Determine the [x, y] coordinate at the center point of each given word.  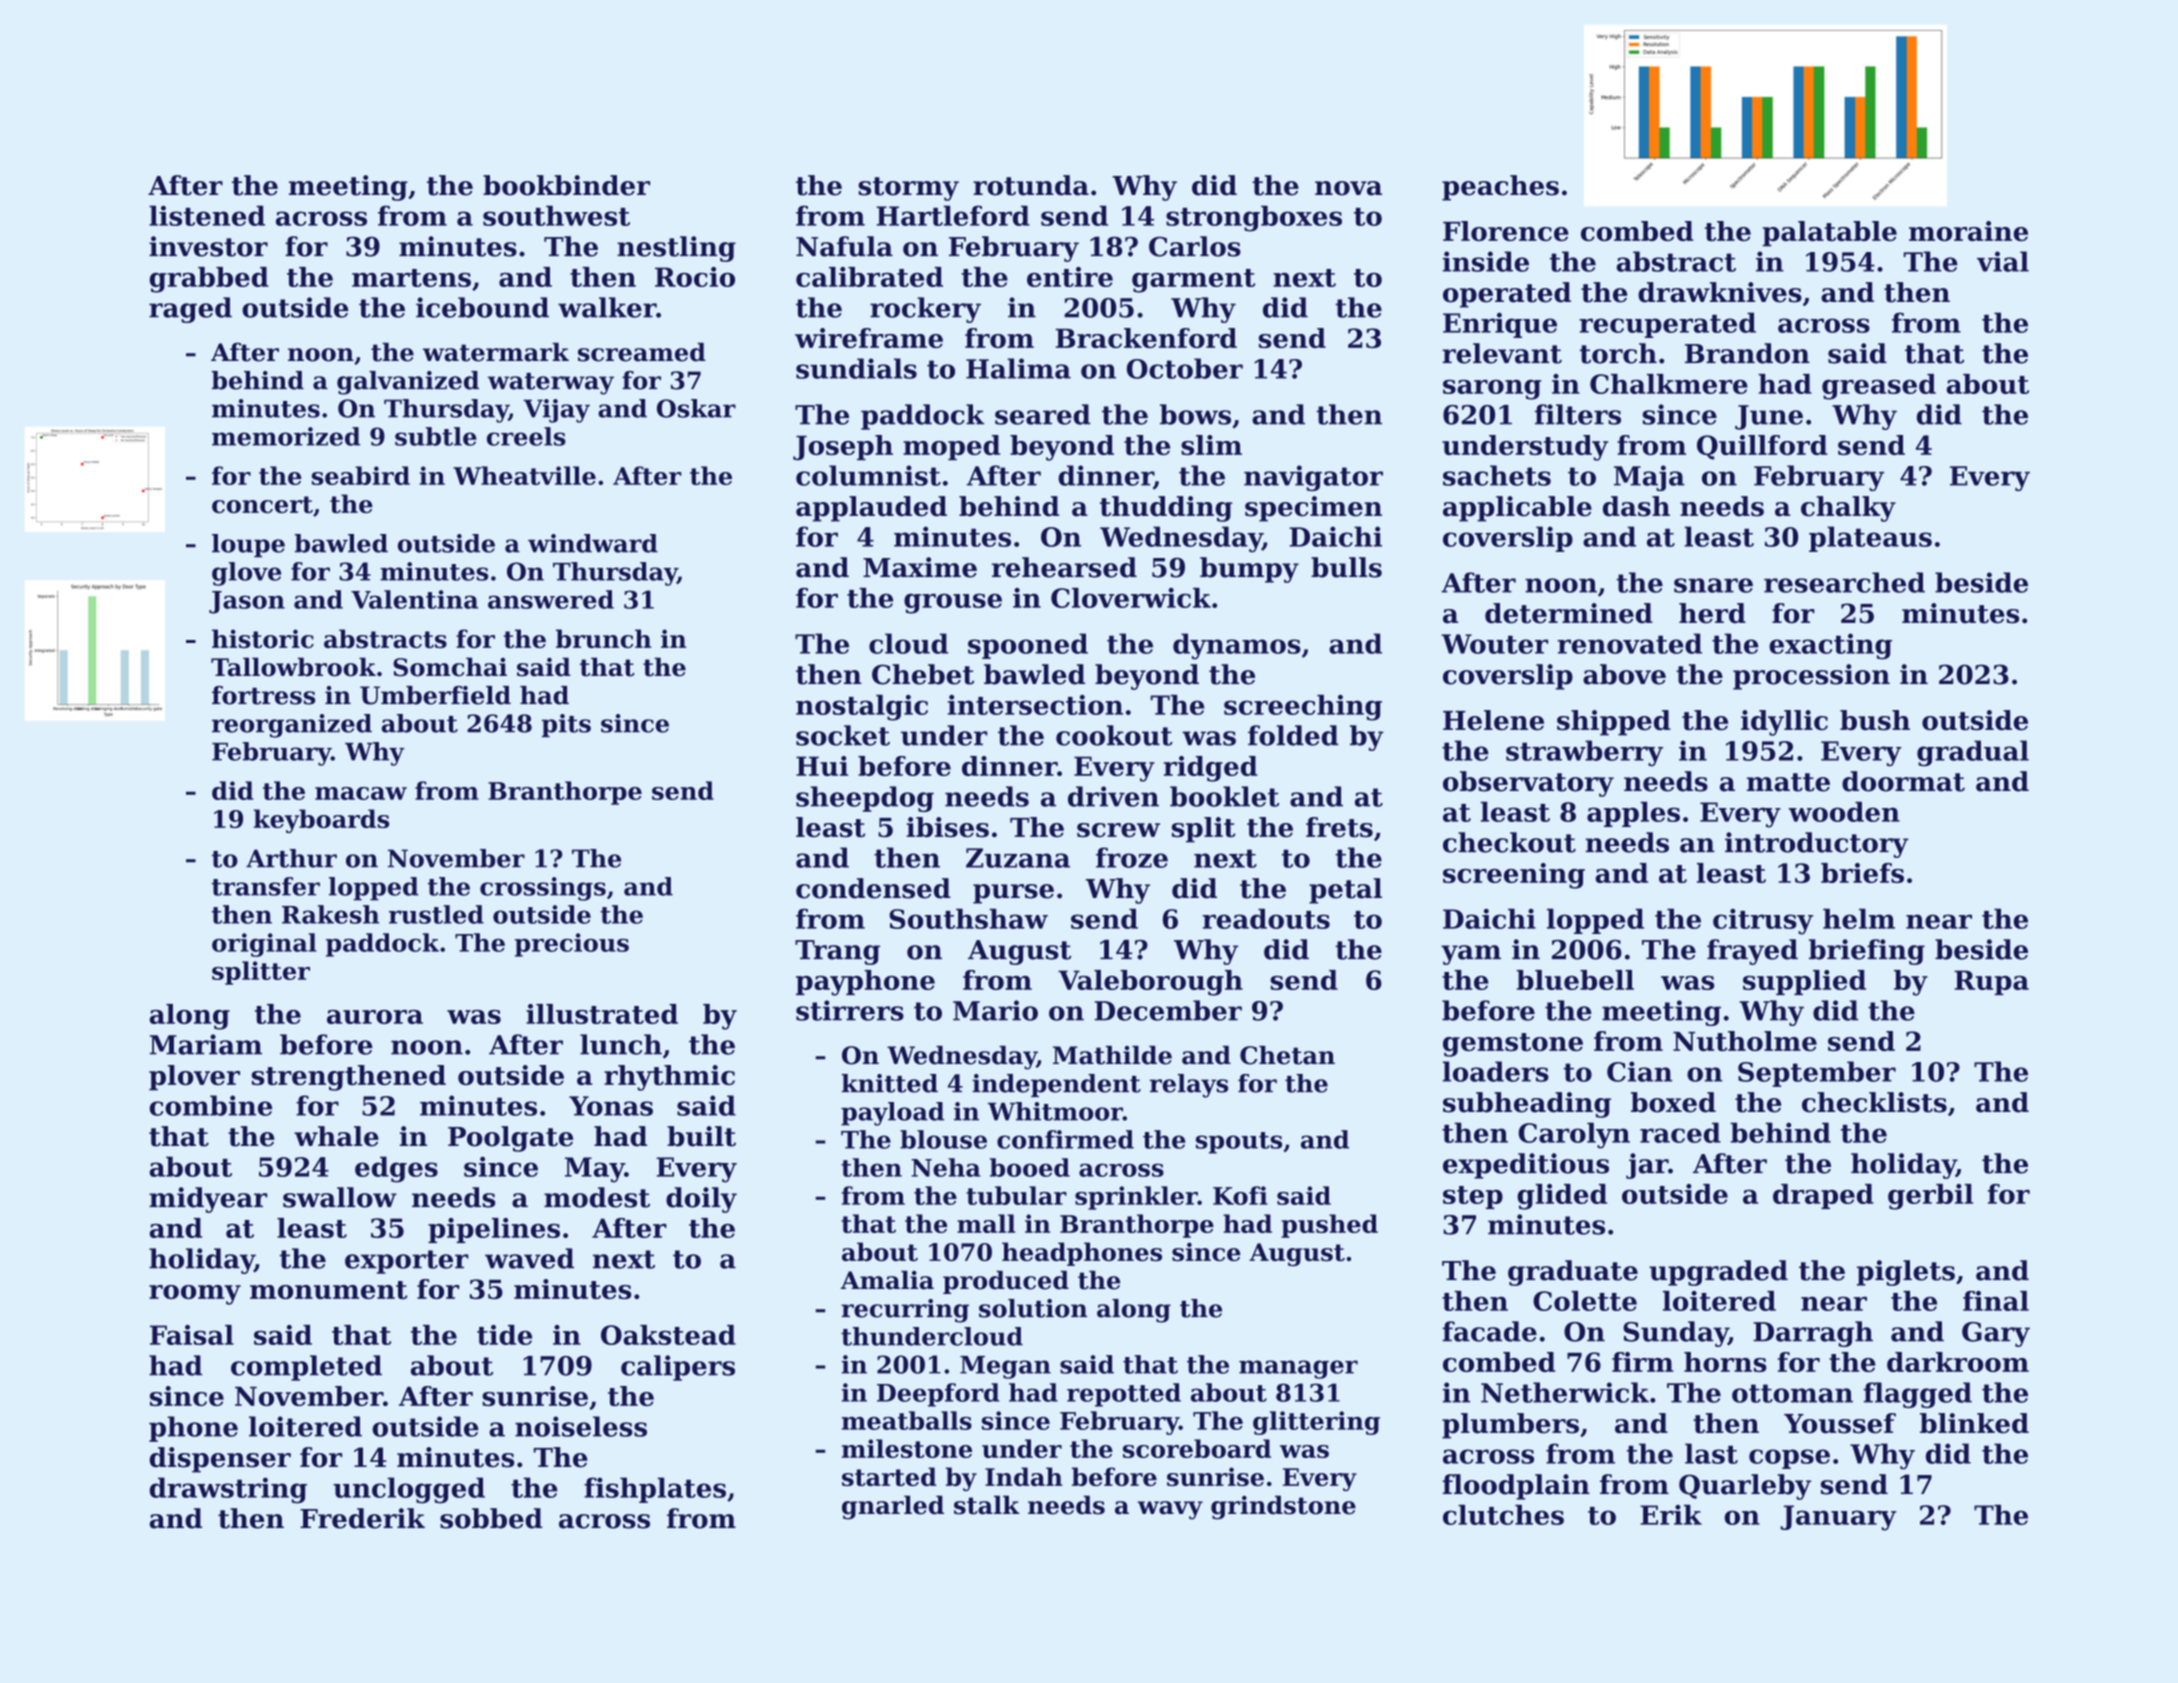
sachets [1497, 475]
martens [411, 278]
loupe [248, 545]
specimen [1313, 509]
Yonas [611, 1106]
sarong [1492, 390]
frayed [1752, 952]
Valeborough [1150, 983]
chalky [1848, 509]
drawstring [228, 1490]
